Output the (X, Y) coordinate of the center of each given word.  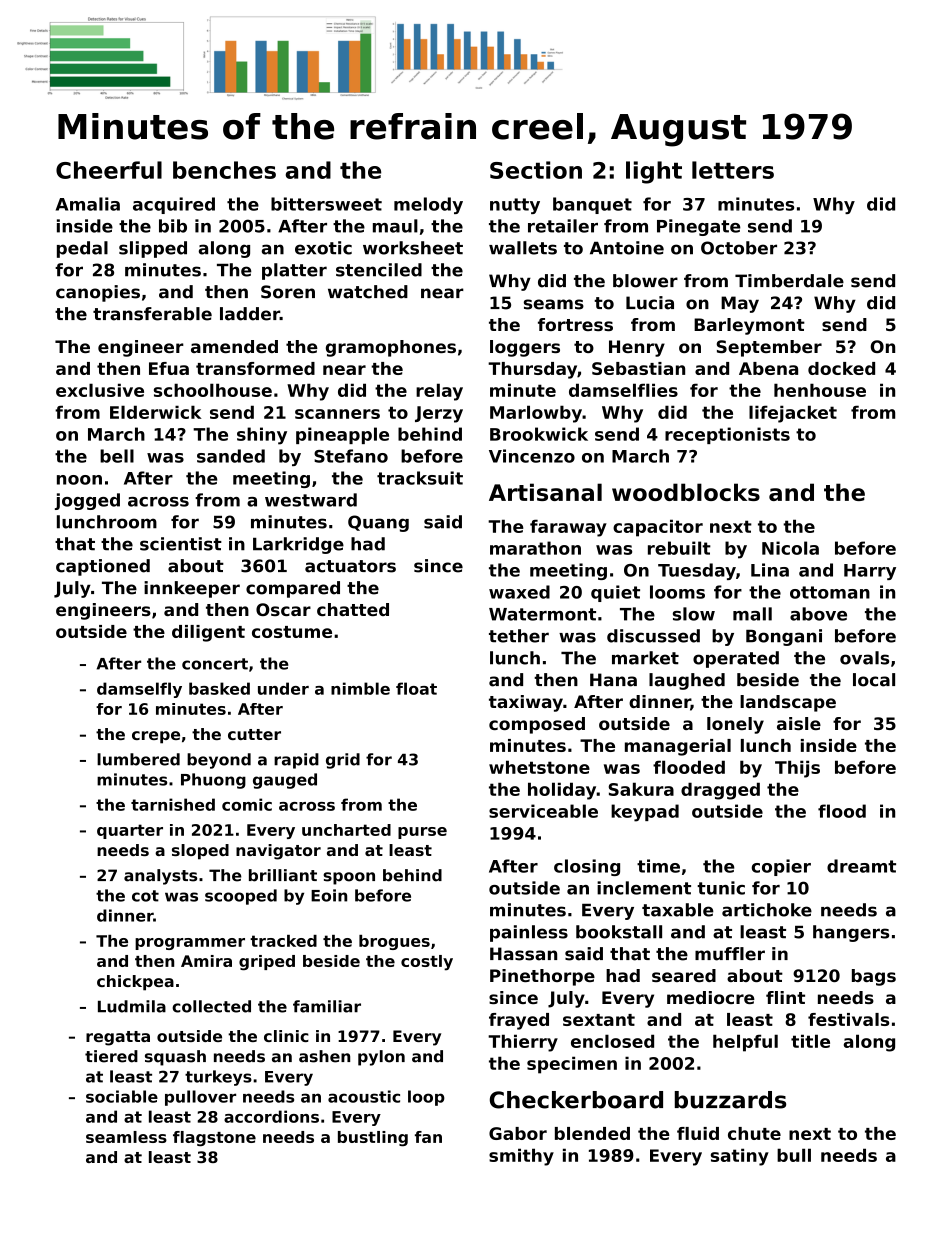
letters (733, 170)
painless (529, 933)
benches (224, 170)
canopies (98, 293)
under (283, 688)
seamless (126, 1137)
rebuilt (679, 548)
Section (536, 170)
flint (785, 997)
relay (439, 392)
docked (841, 368)
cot (145, 896)
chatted (353, 609)
